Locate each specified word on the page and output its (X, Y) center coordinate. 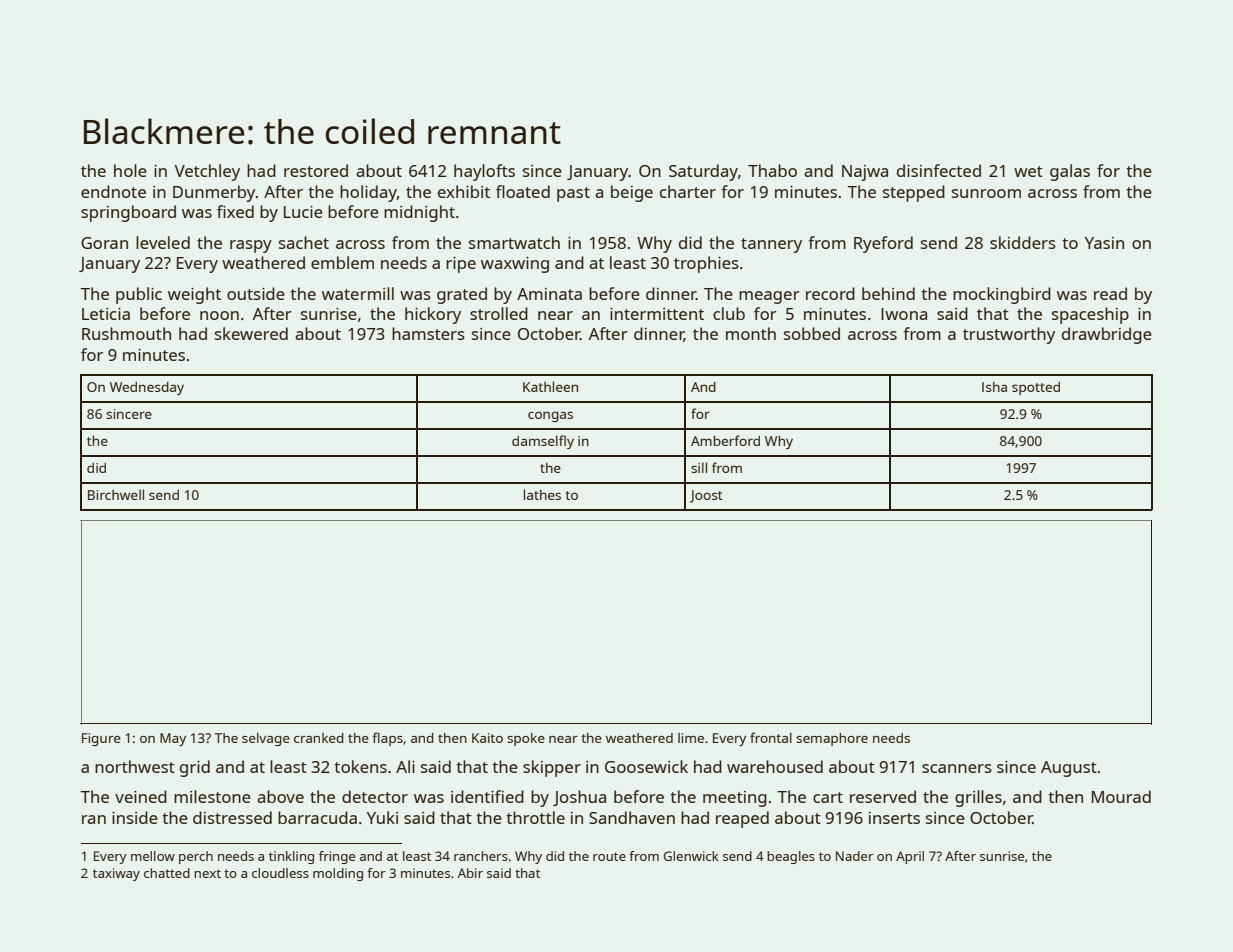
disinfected (939, 170)
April (910, 857)
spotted (1036, 388)
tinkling (291, 857)
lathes (542, 494)
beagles (791, 857)
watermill (358, 293)
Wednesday (147, 388)
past (573, 194)
